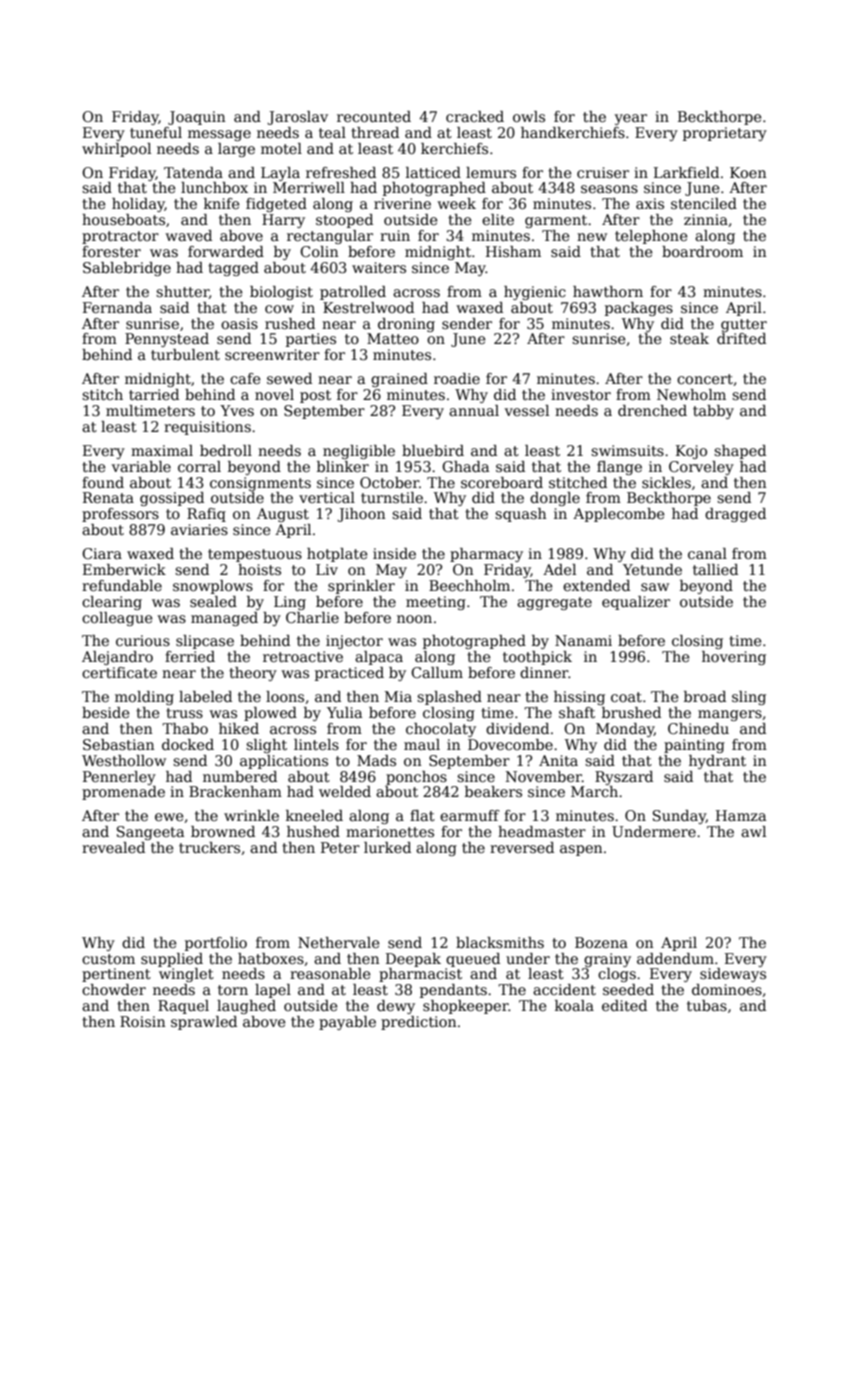  I want to click on latticed, so click(433, 172).
